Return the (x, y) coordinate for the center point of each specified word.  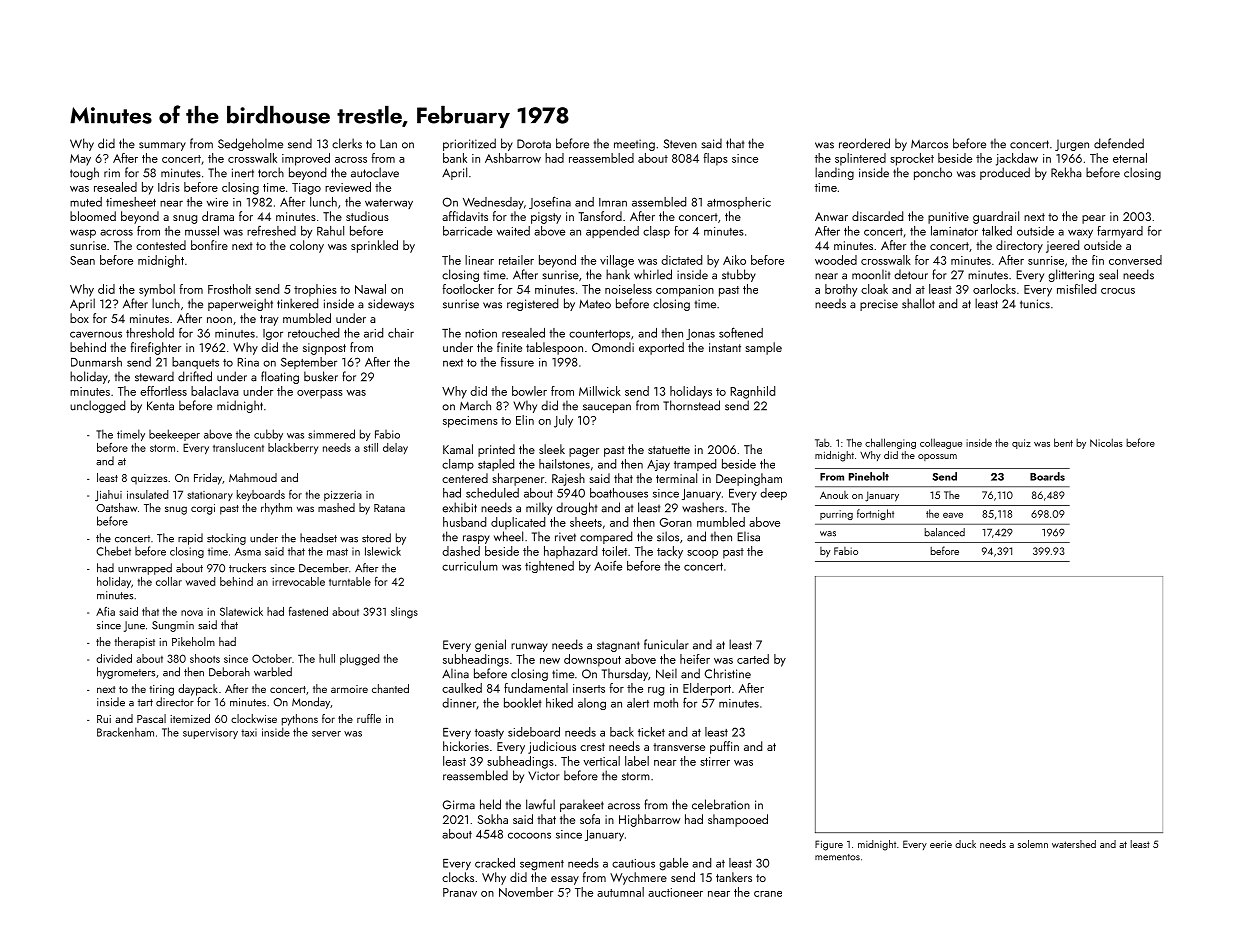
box (79, 318)
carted (753, 659)
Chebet (113, 551)
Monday (311, 703)
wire (217, 202)
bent (1063, 442)
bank (455, 158)
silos (668, 536)
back (622, 732)
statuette (669, 450)
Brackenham (125, 732)
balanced (944, 532)
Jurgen (1072, 145)
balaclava (215, 391)
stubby (739, 275)
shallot (918, 303)
